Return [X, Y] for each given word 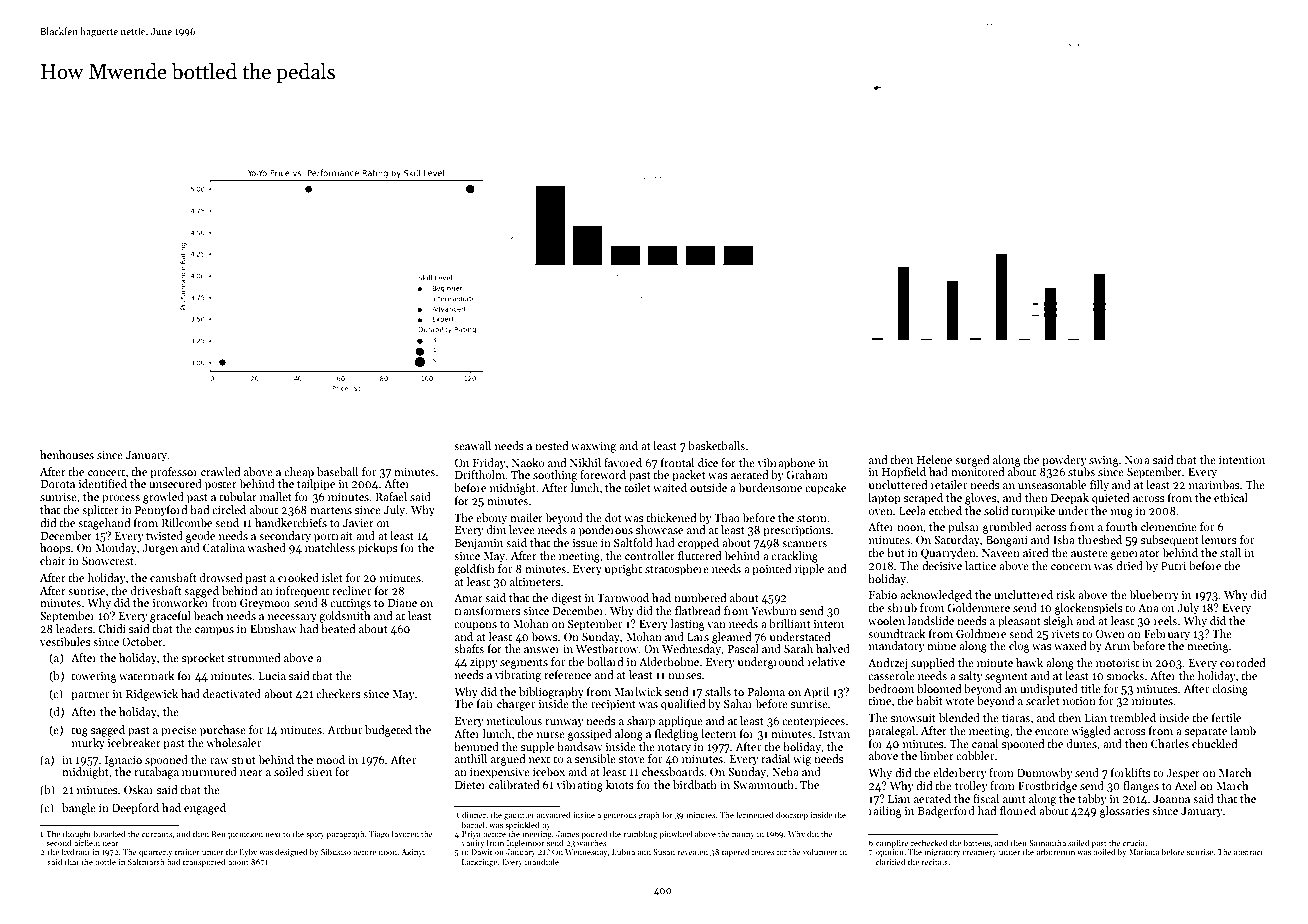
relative [826, 661]
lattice [980, 565]
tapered [735, 852]
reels [1165, 620]
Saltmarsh [146, 861]
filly [1099, 486]
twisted [164, 535]
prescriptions [797, 531]
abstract [1248, 851]
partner [90, 696]
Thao [727, 517]
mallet [276, 496]
